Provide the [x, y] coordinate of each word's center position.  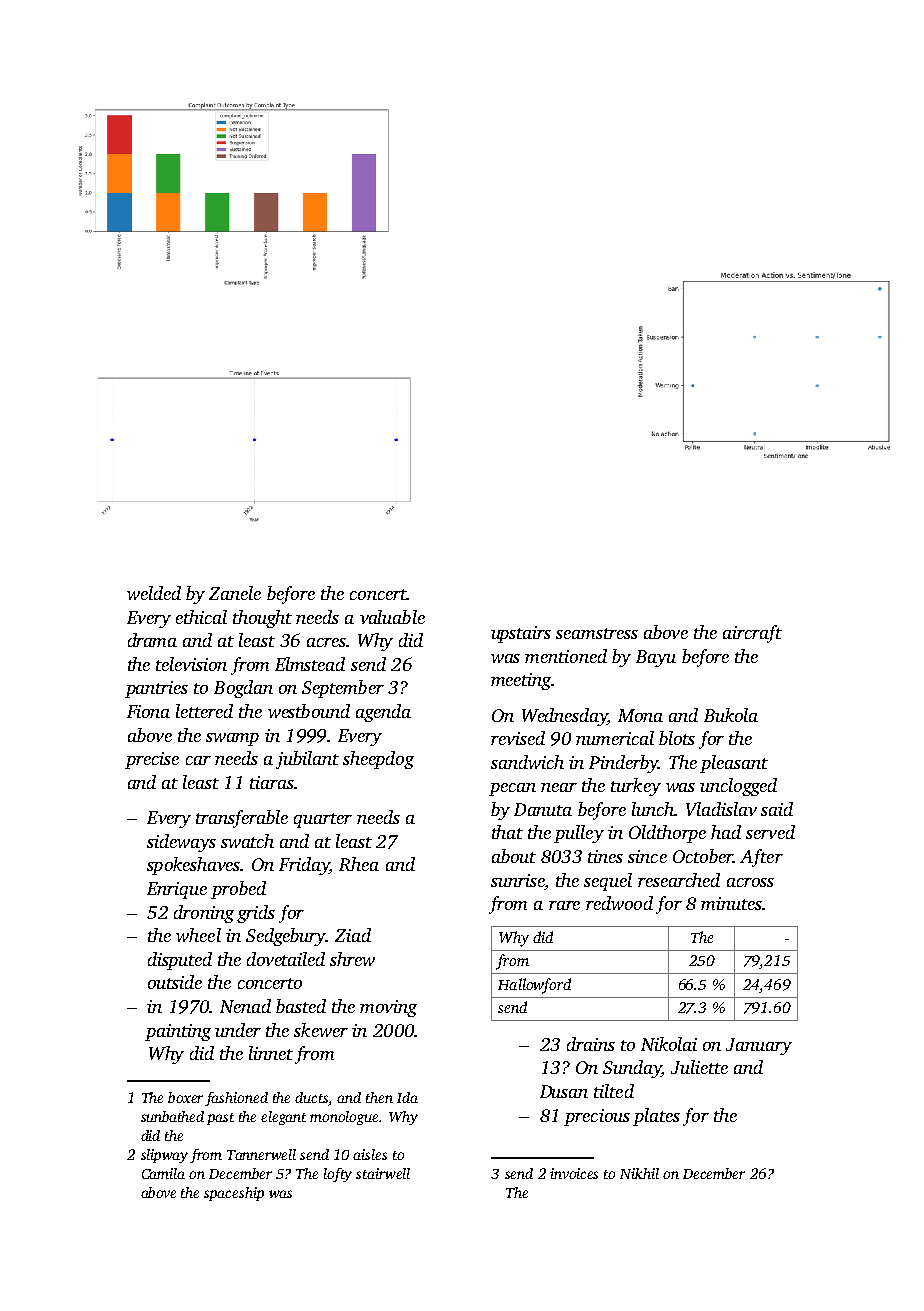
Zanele [235, 593]
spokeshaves [193, 866]
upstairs [521, 634]
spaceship [234, 1194]
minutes [731, 903]
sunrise [517, 880]
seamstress [597, 633]
